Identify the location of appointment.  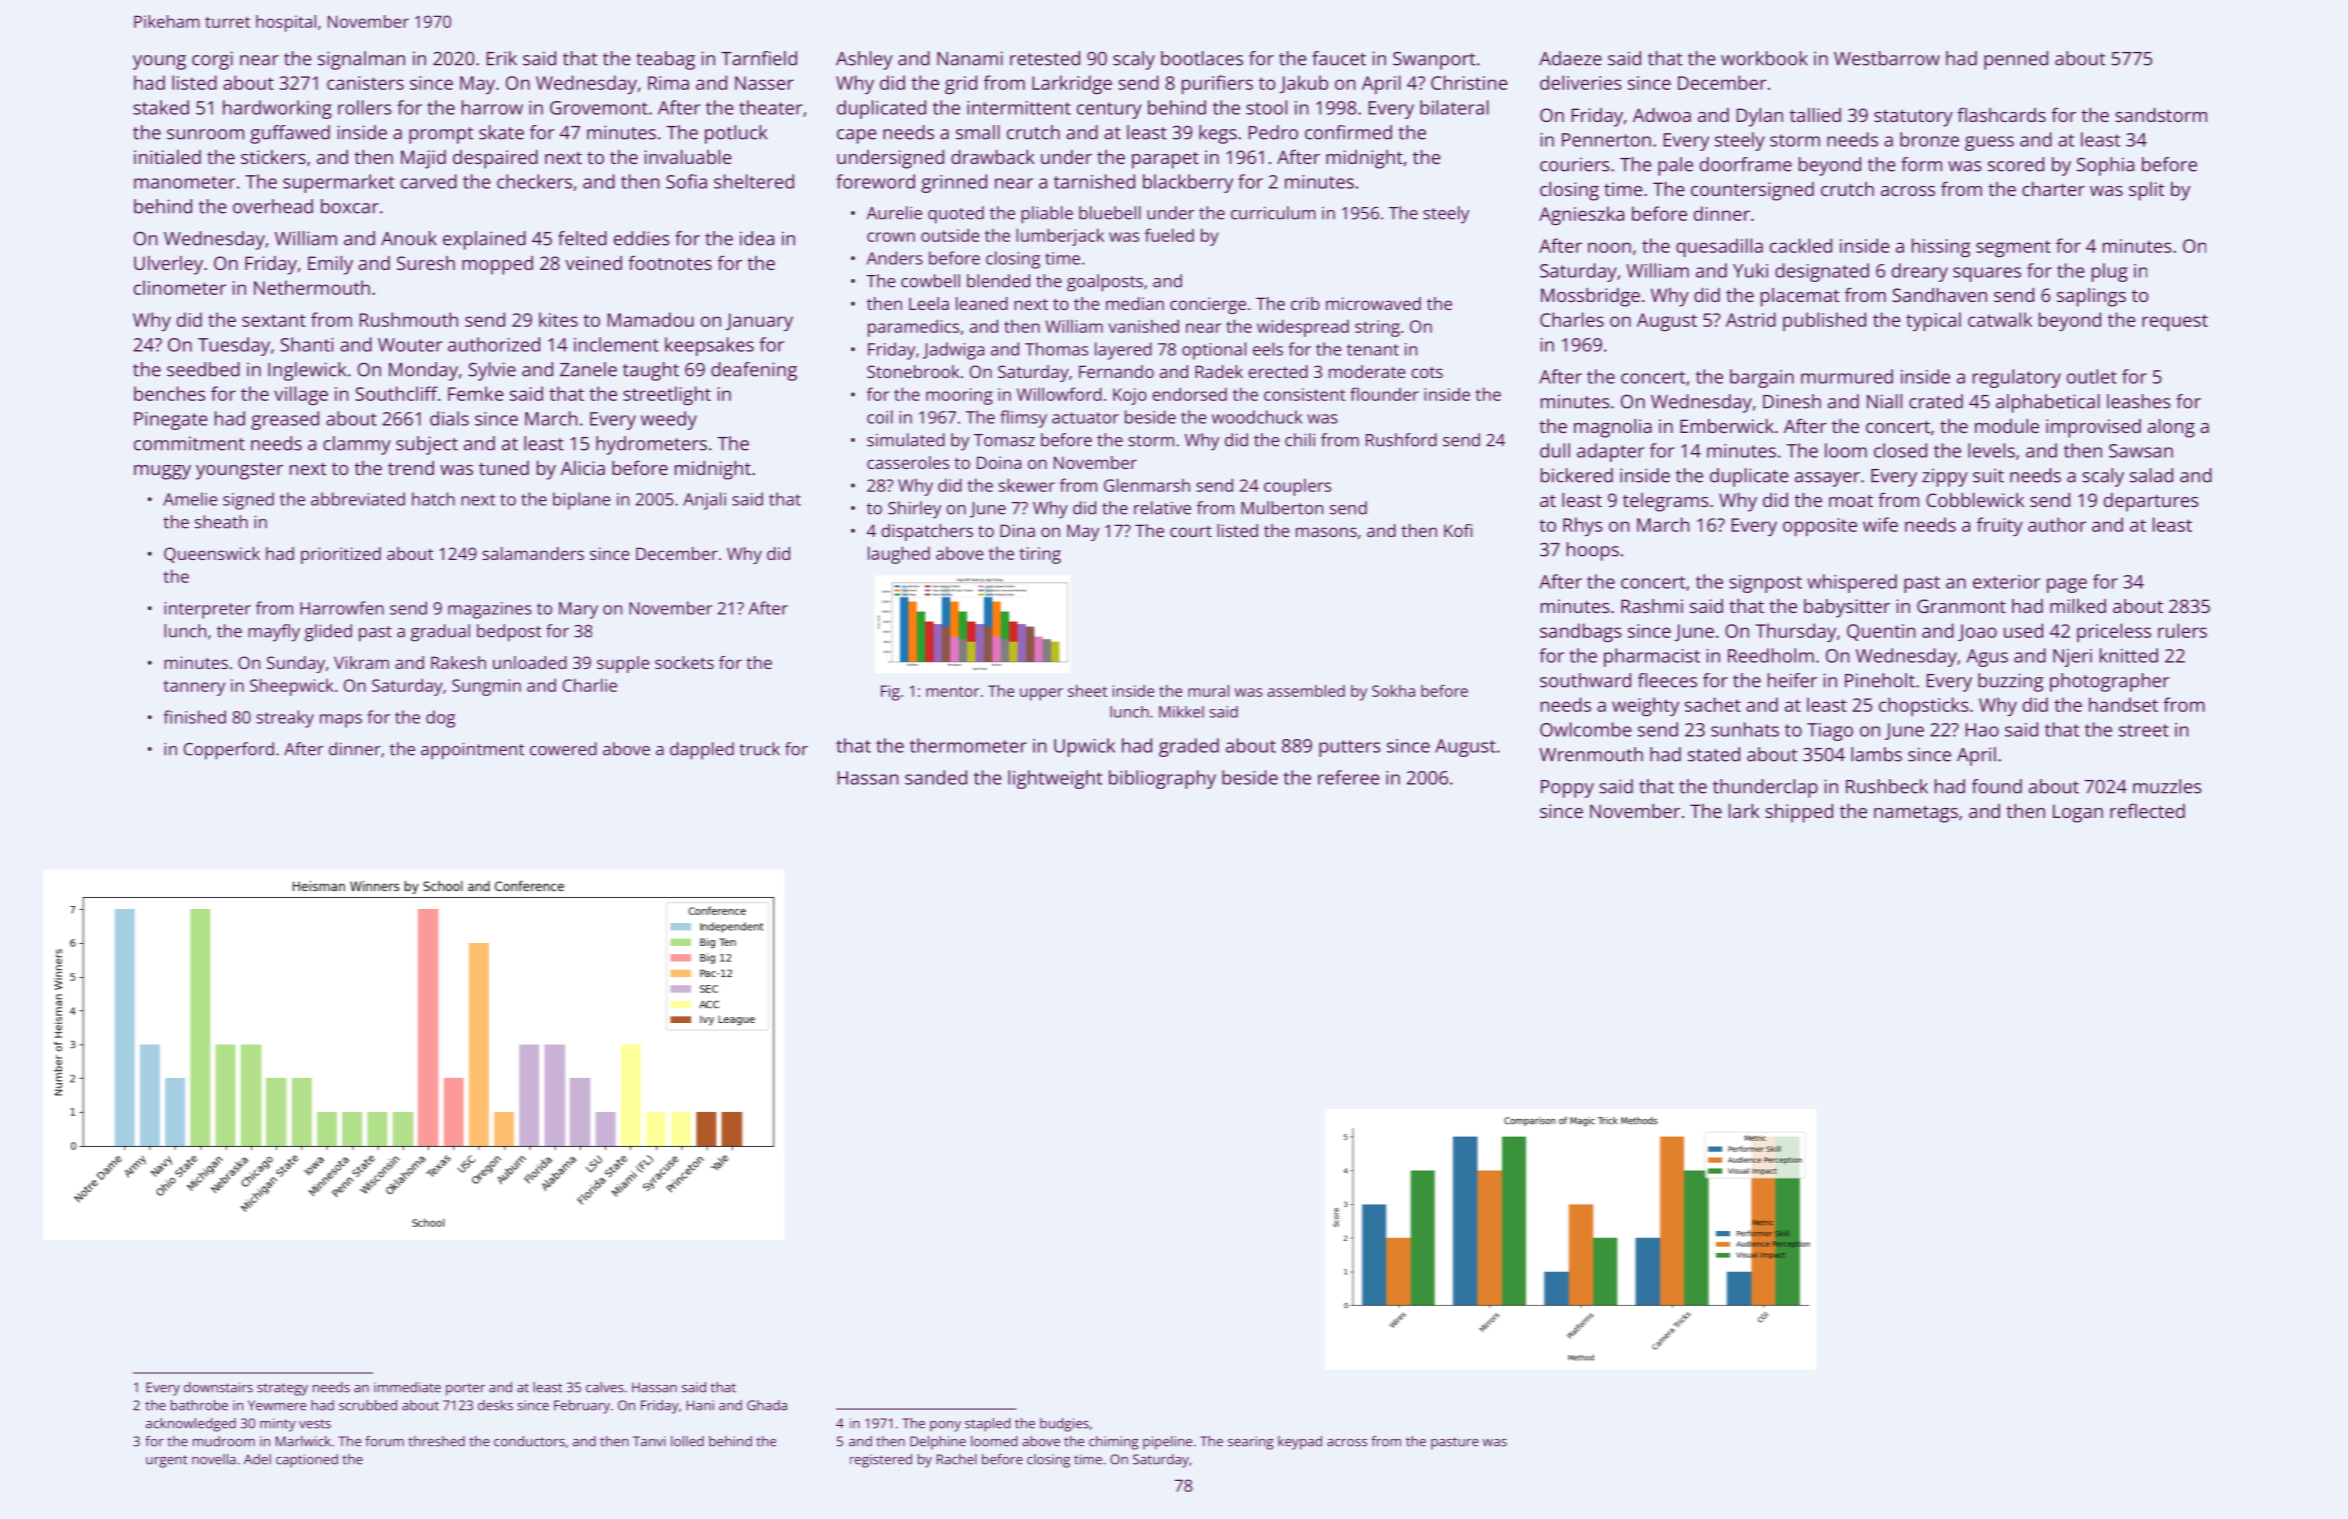
(472, 751).
